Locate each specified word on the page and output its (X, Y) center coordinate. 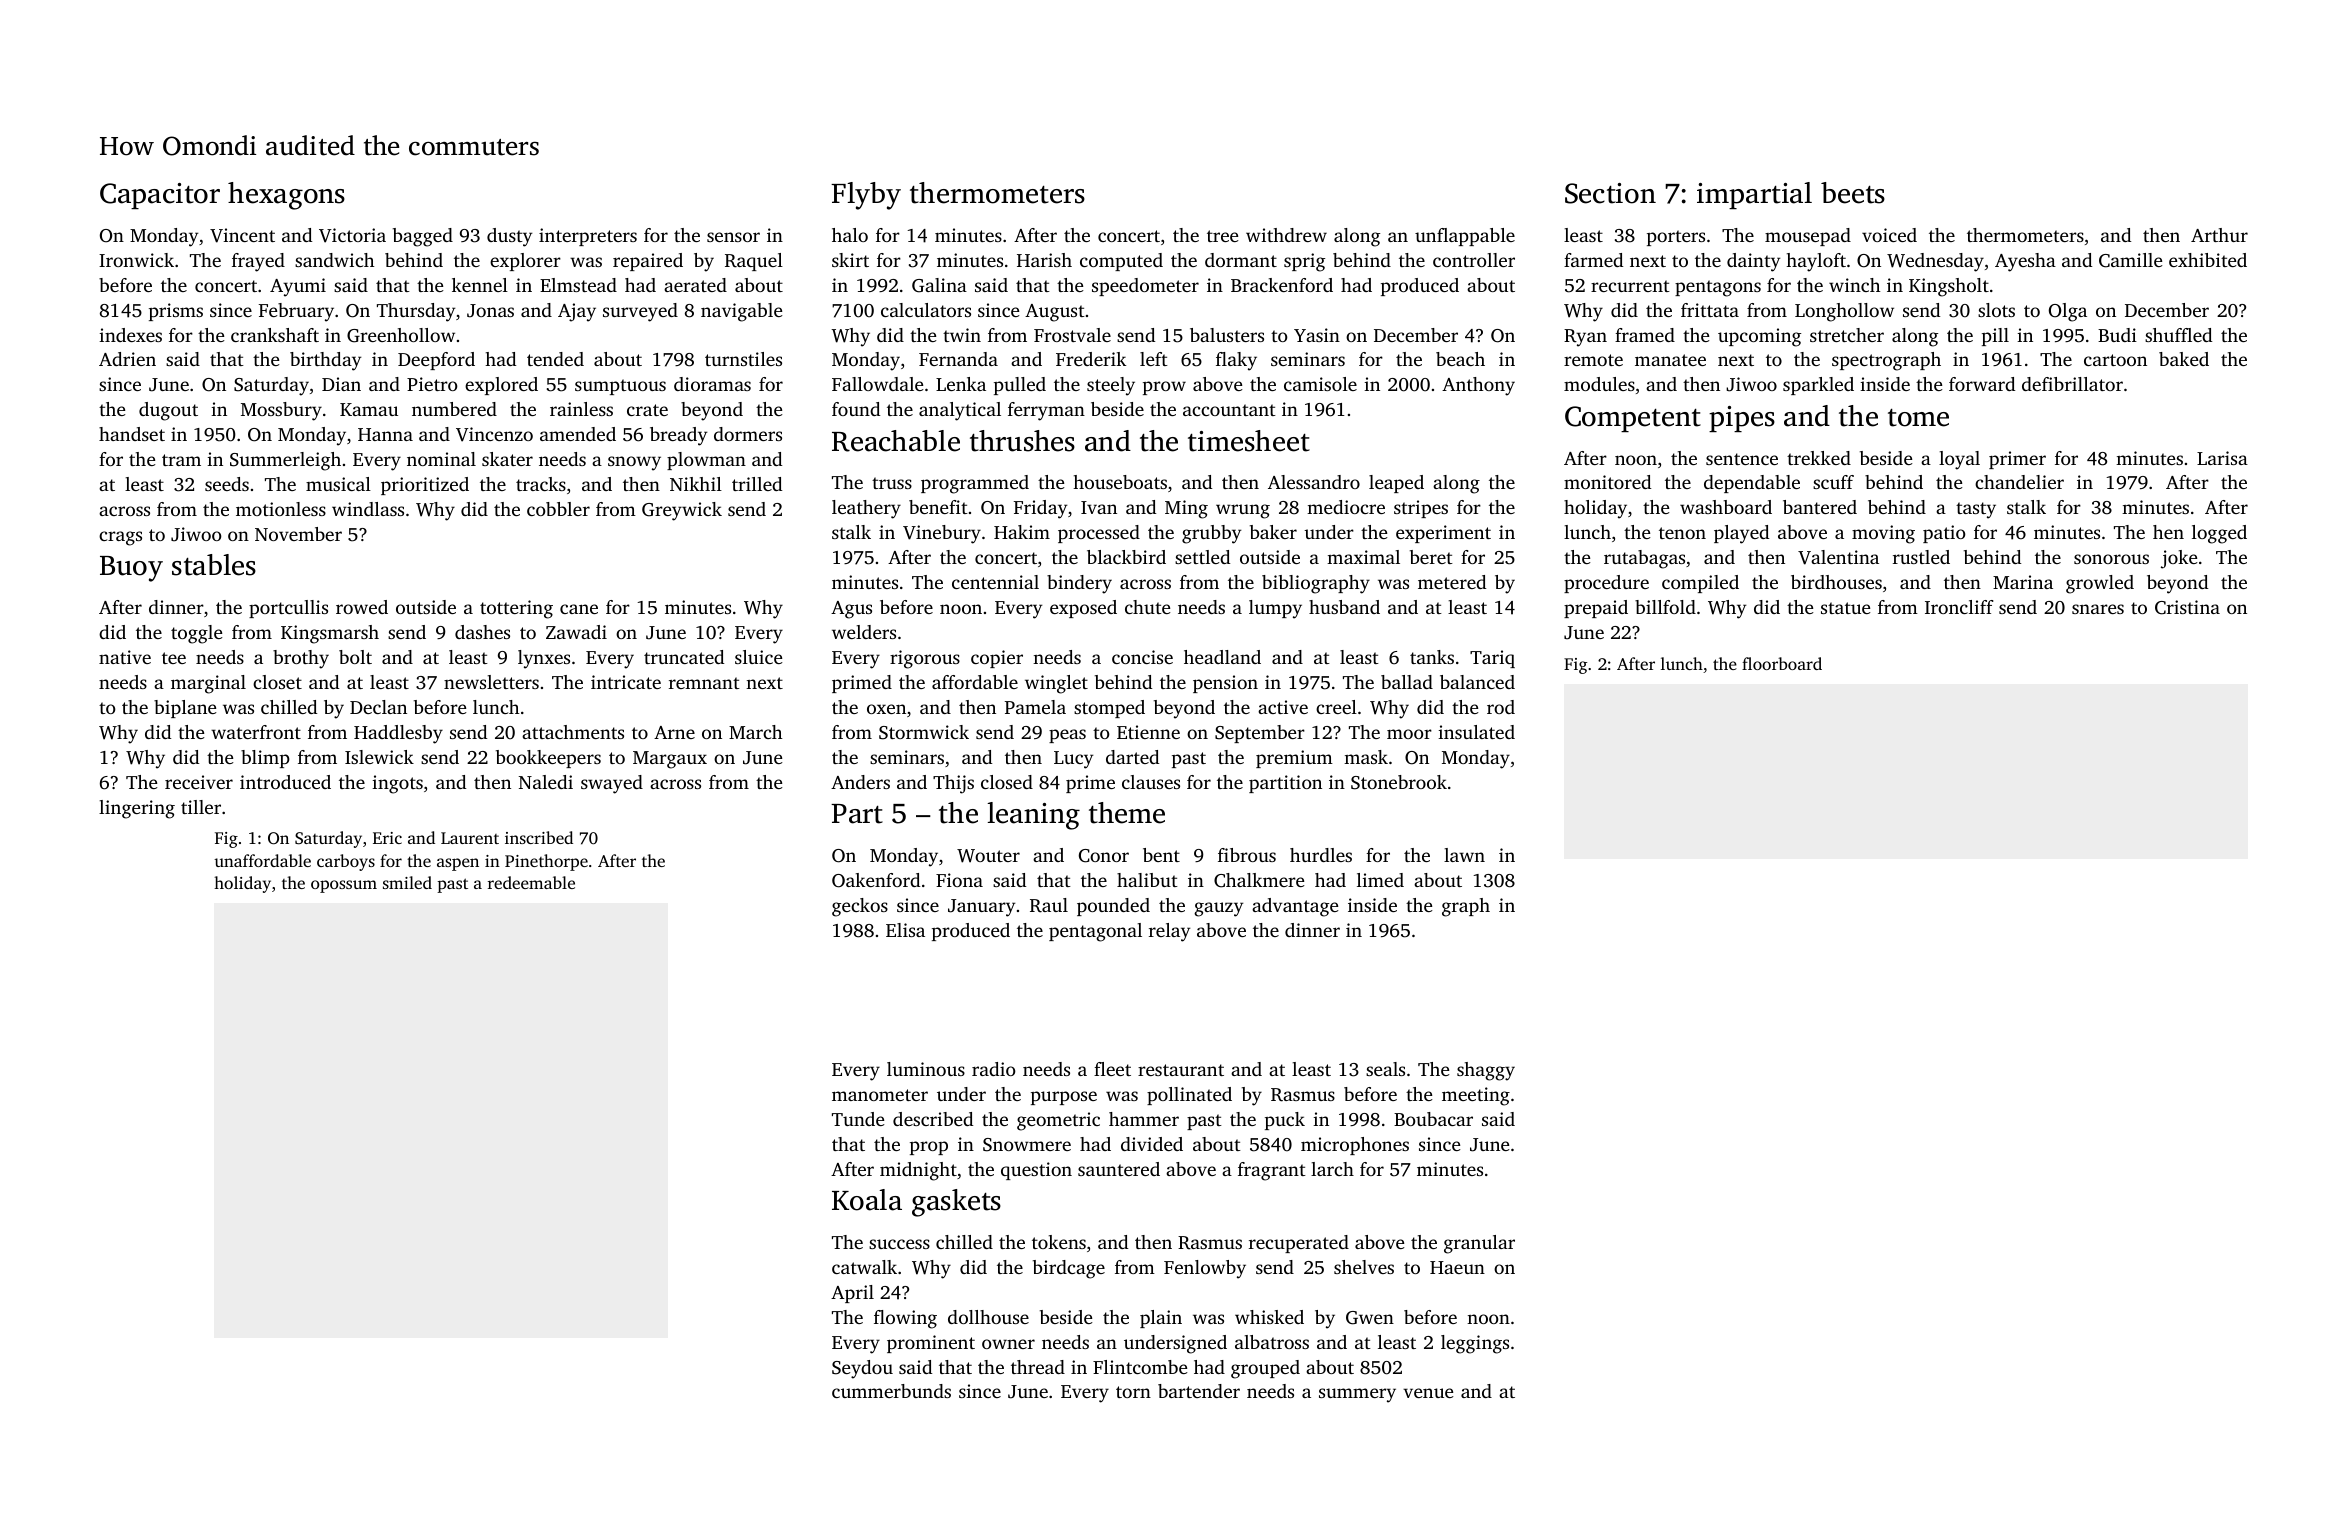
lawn (1464, 855)
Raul (1049, 905)
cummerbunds (891, 1391)
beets (1853, 193)
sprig (1304, 262)
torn (1133, 1392)
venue (1428, 1393)
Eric (387, 838)
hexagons (286, 196)
